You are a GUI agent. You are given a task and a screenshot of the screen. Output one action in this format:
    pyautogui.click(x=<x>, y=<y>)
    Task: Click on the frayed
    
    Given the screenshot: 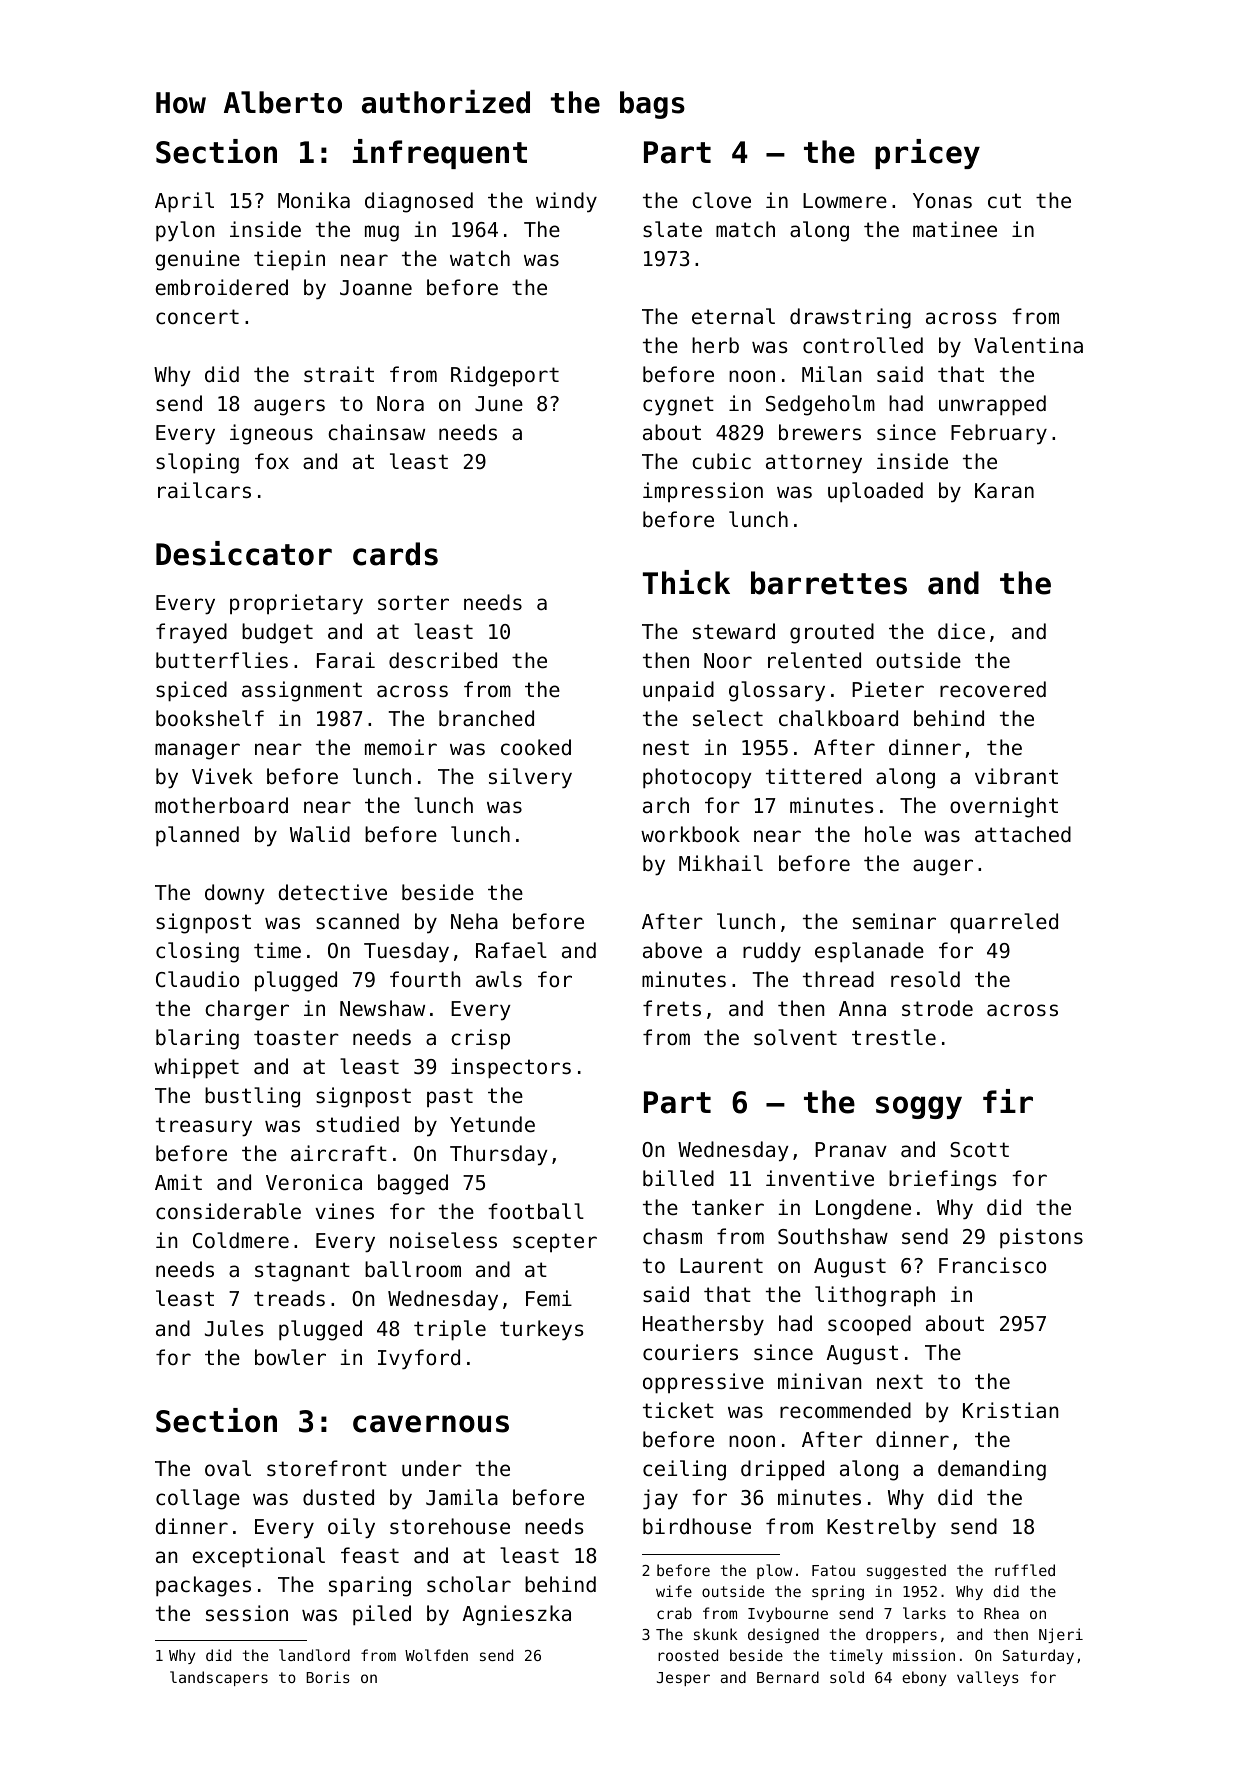 What is the action you would take?
    pyautogui.click(x=191, y=633)
